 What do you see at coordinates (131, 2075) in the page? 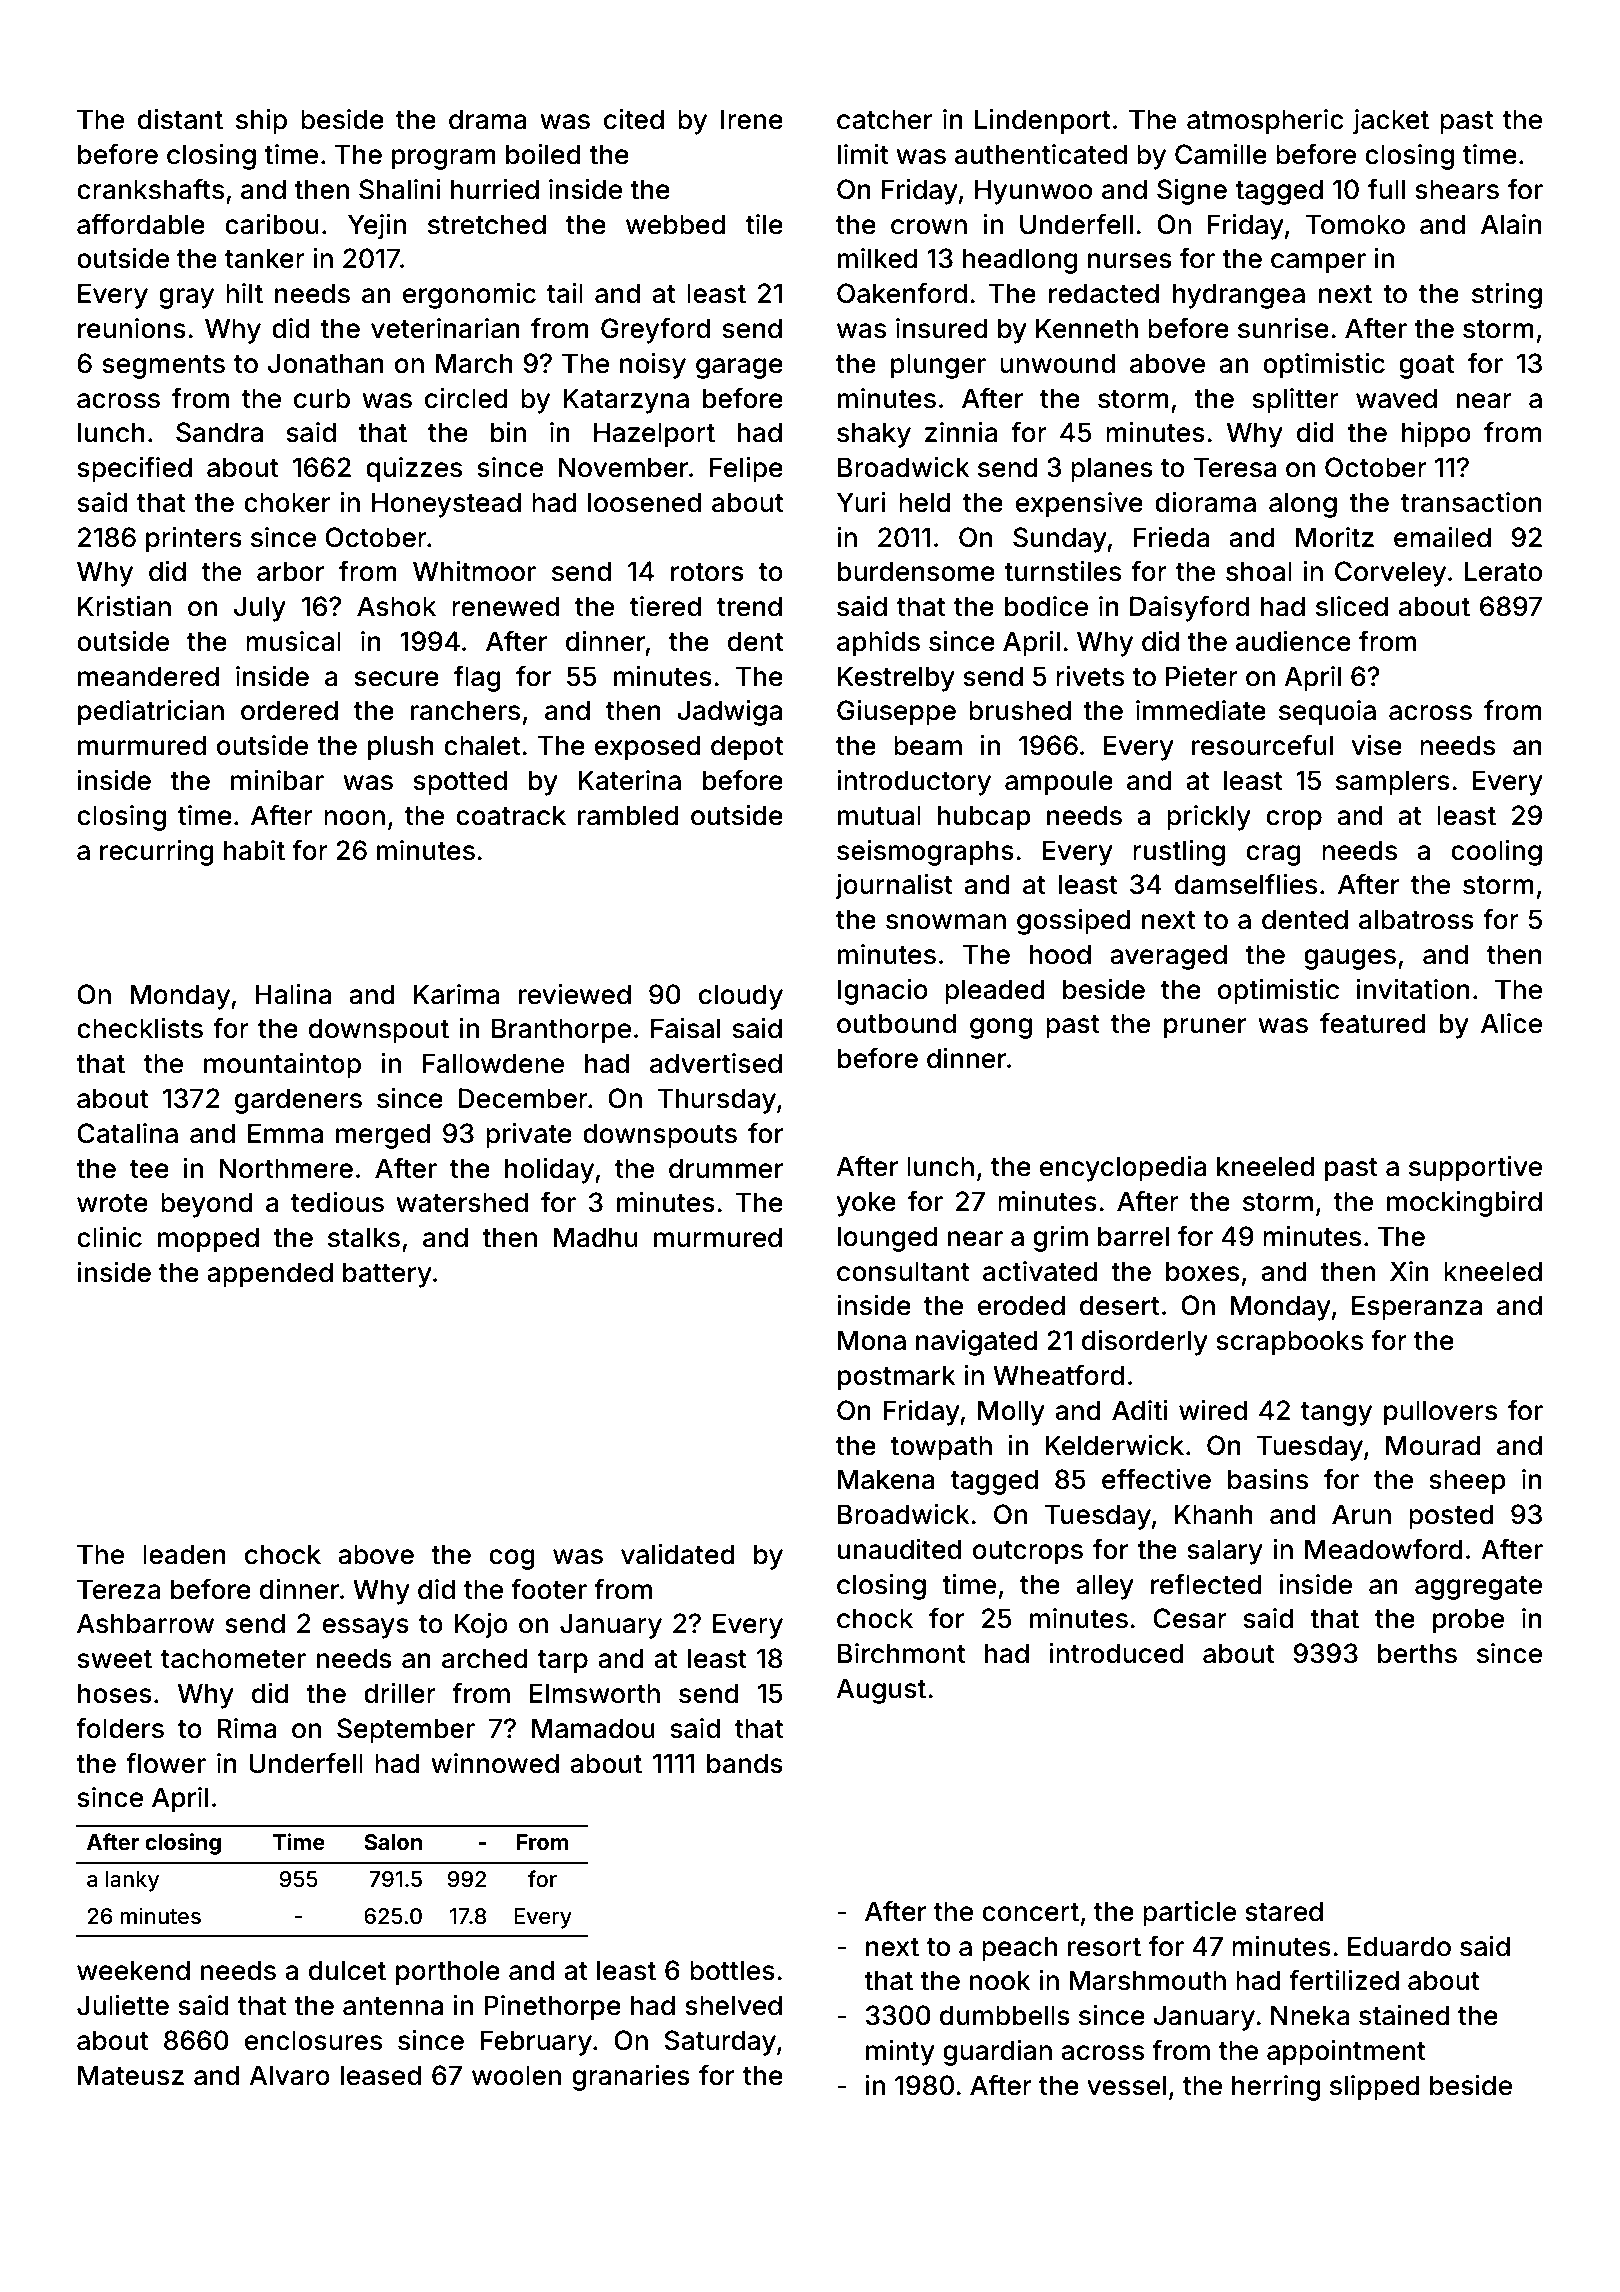
I see `Mateusz` at bounding box center [131, 2075].
